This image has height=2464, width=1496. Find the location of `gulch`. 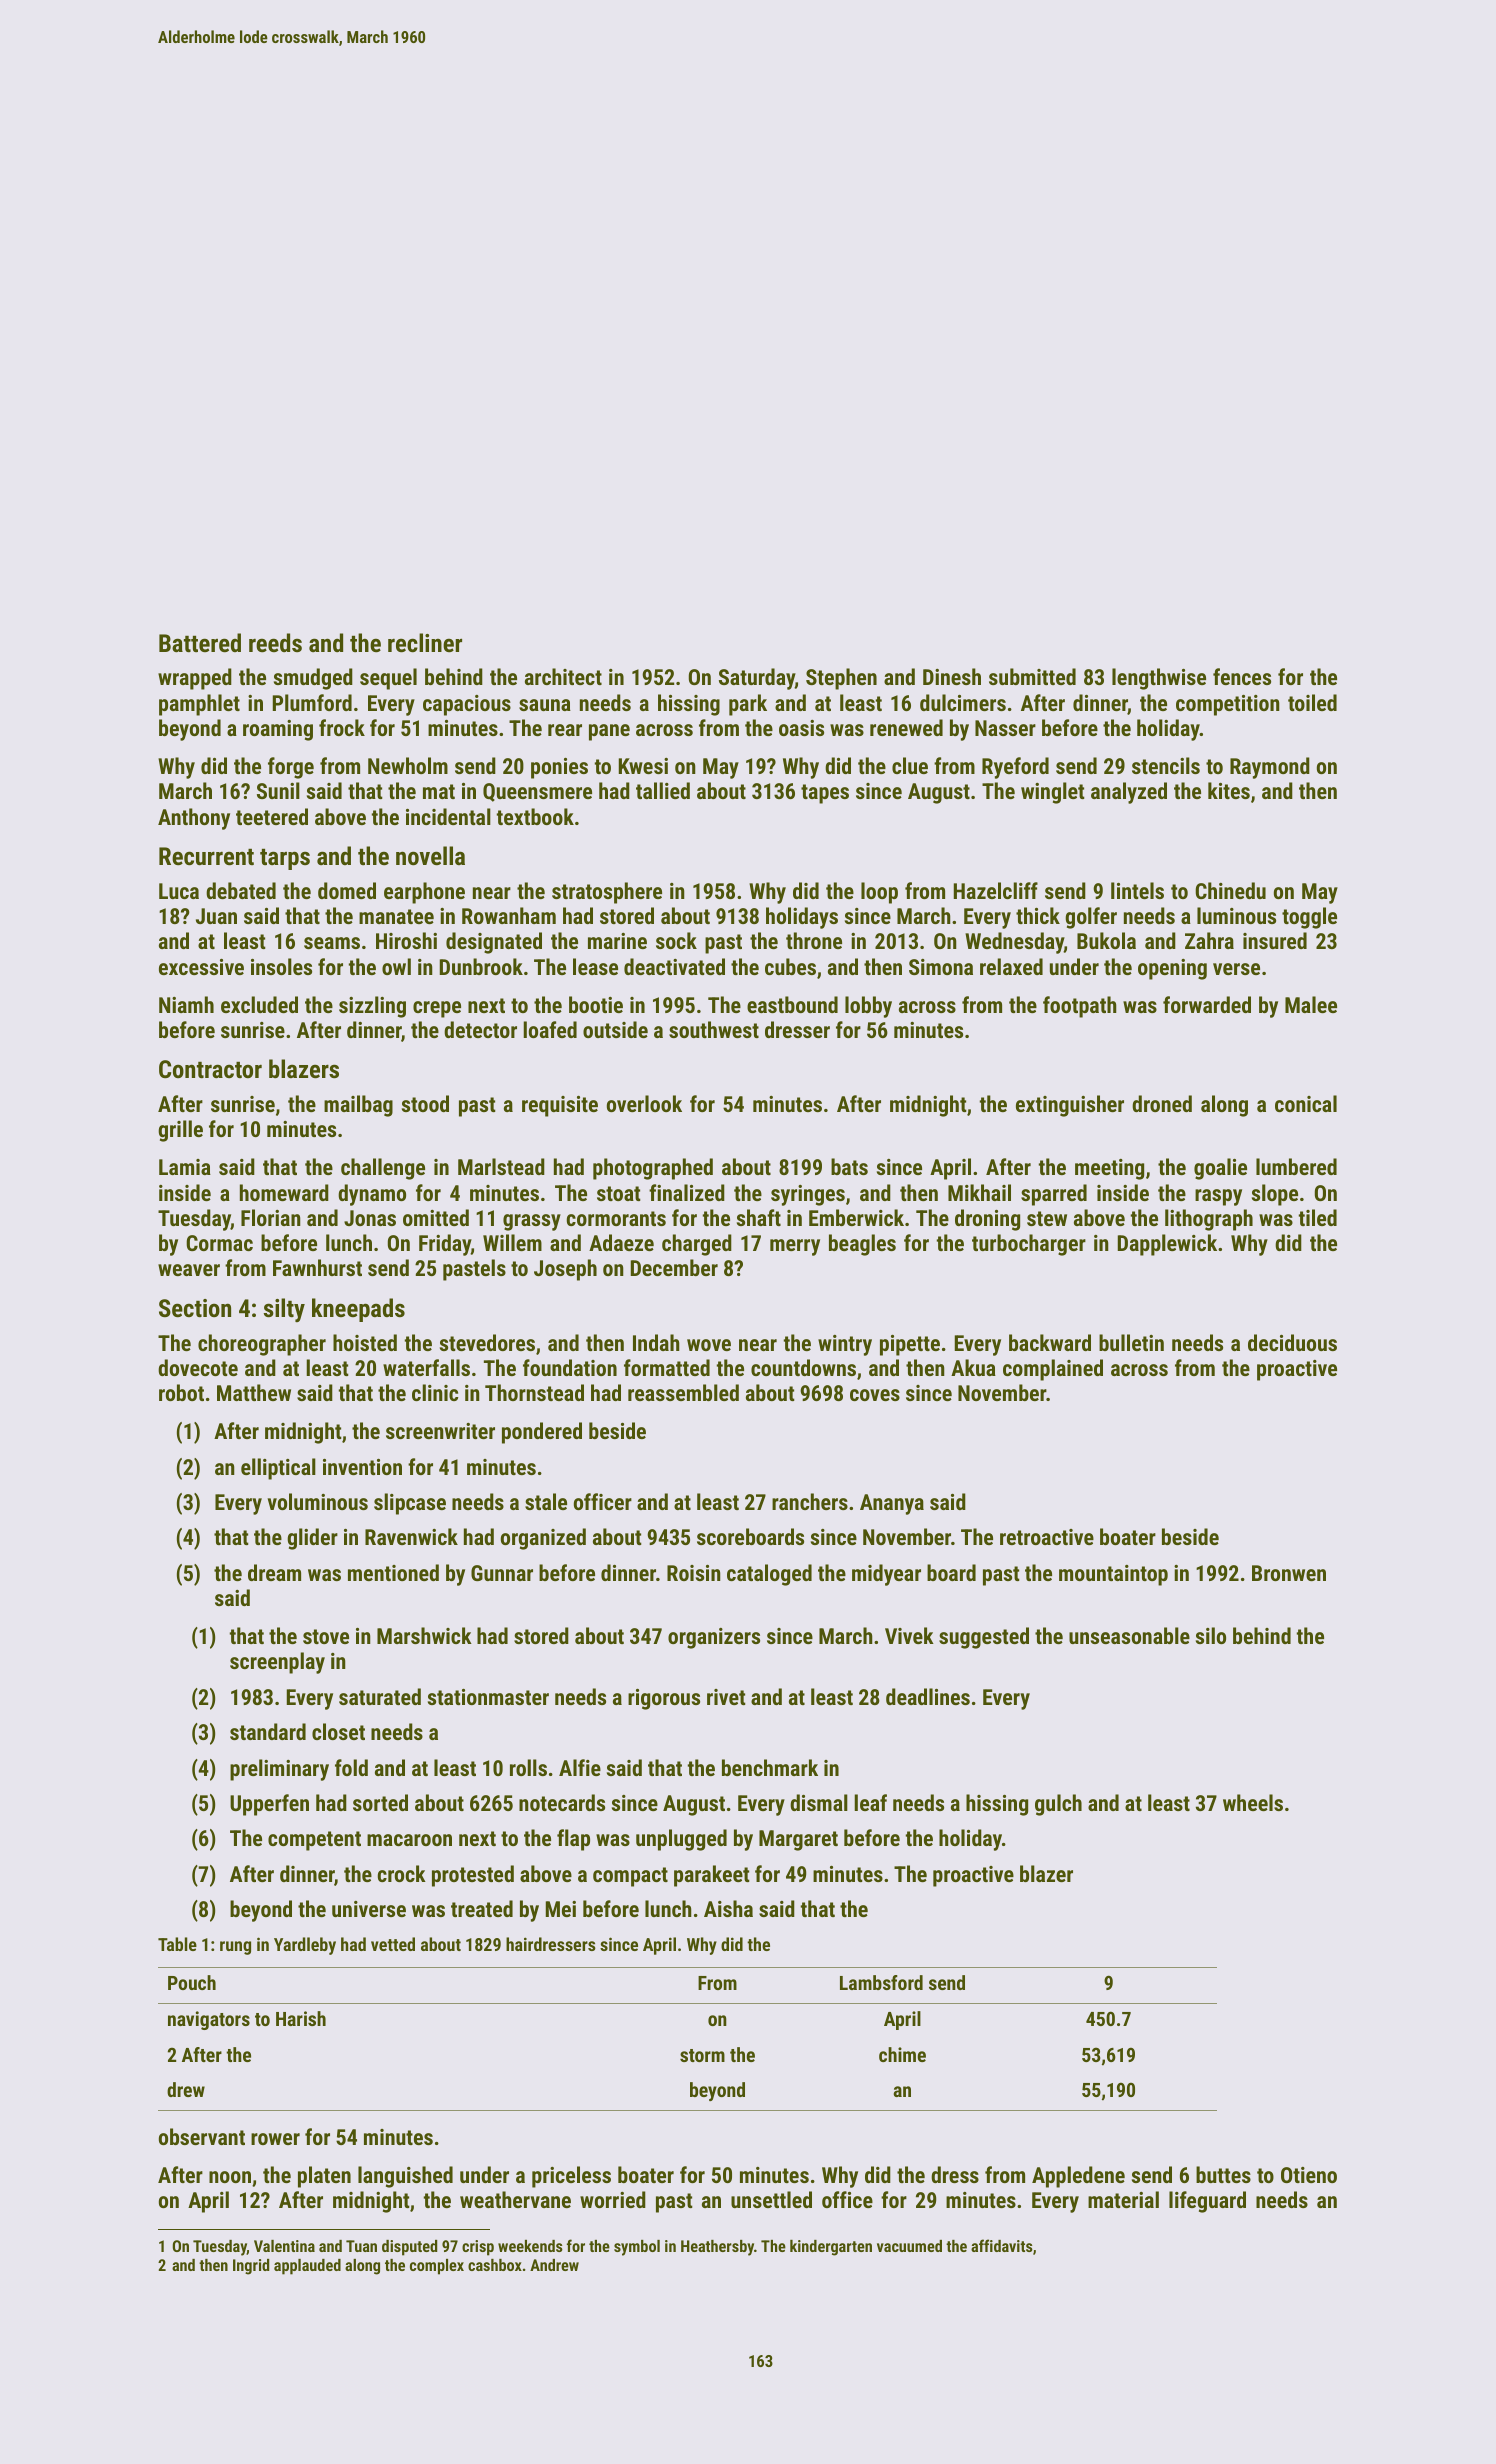

gulch is located at coordinates (1058, 1805).
